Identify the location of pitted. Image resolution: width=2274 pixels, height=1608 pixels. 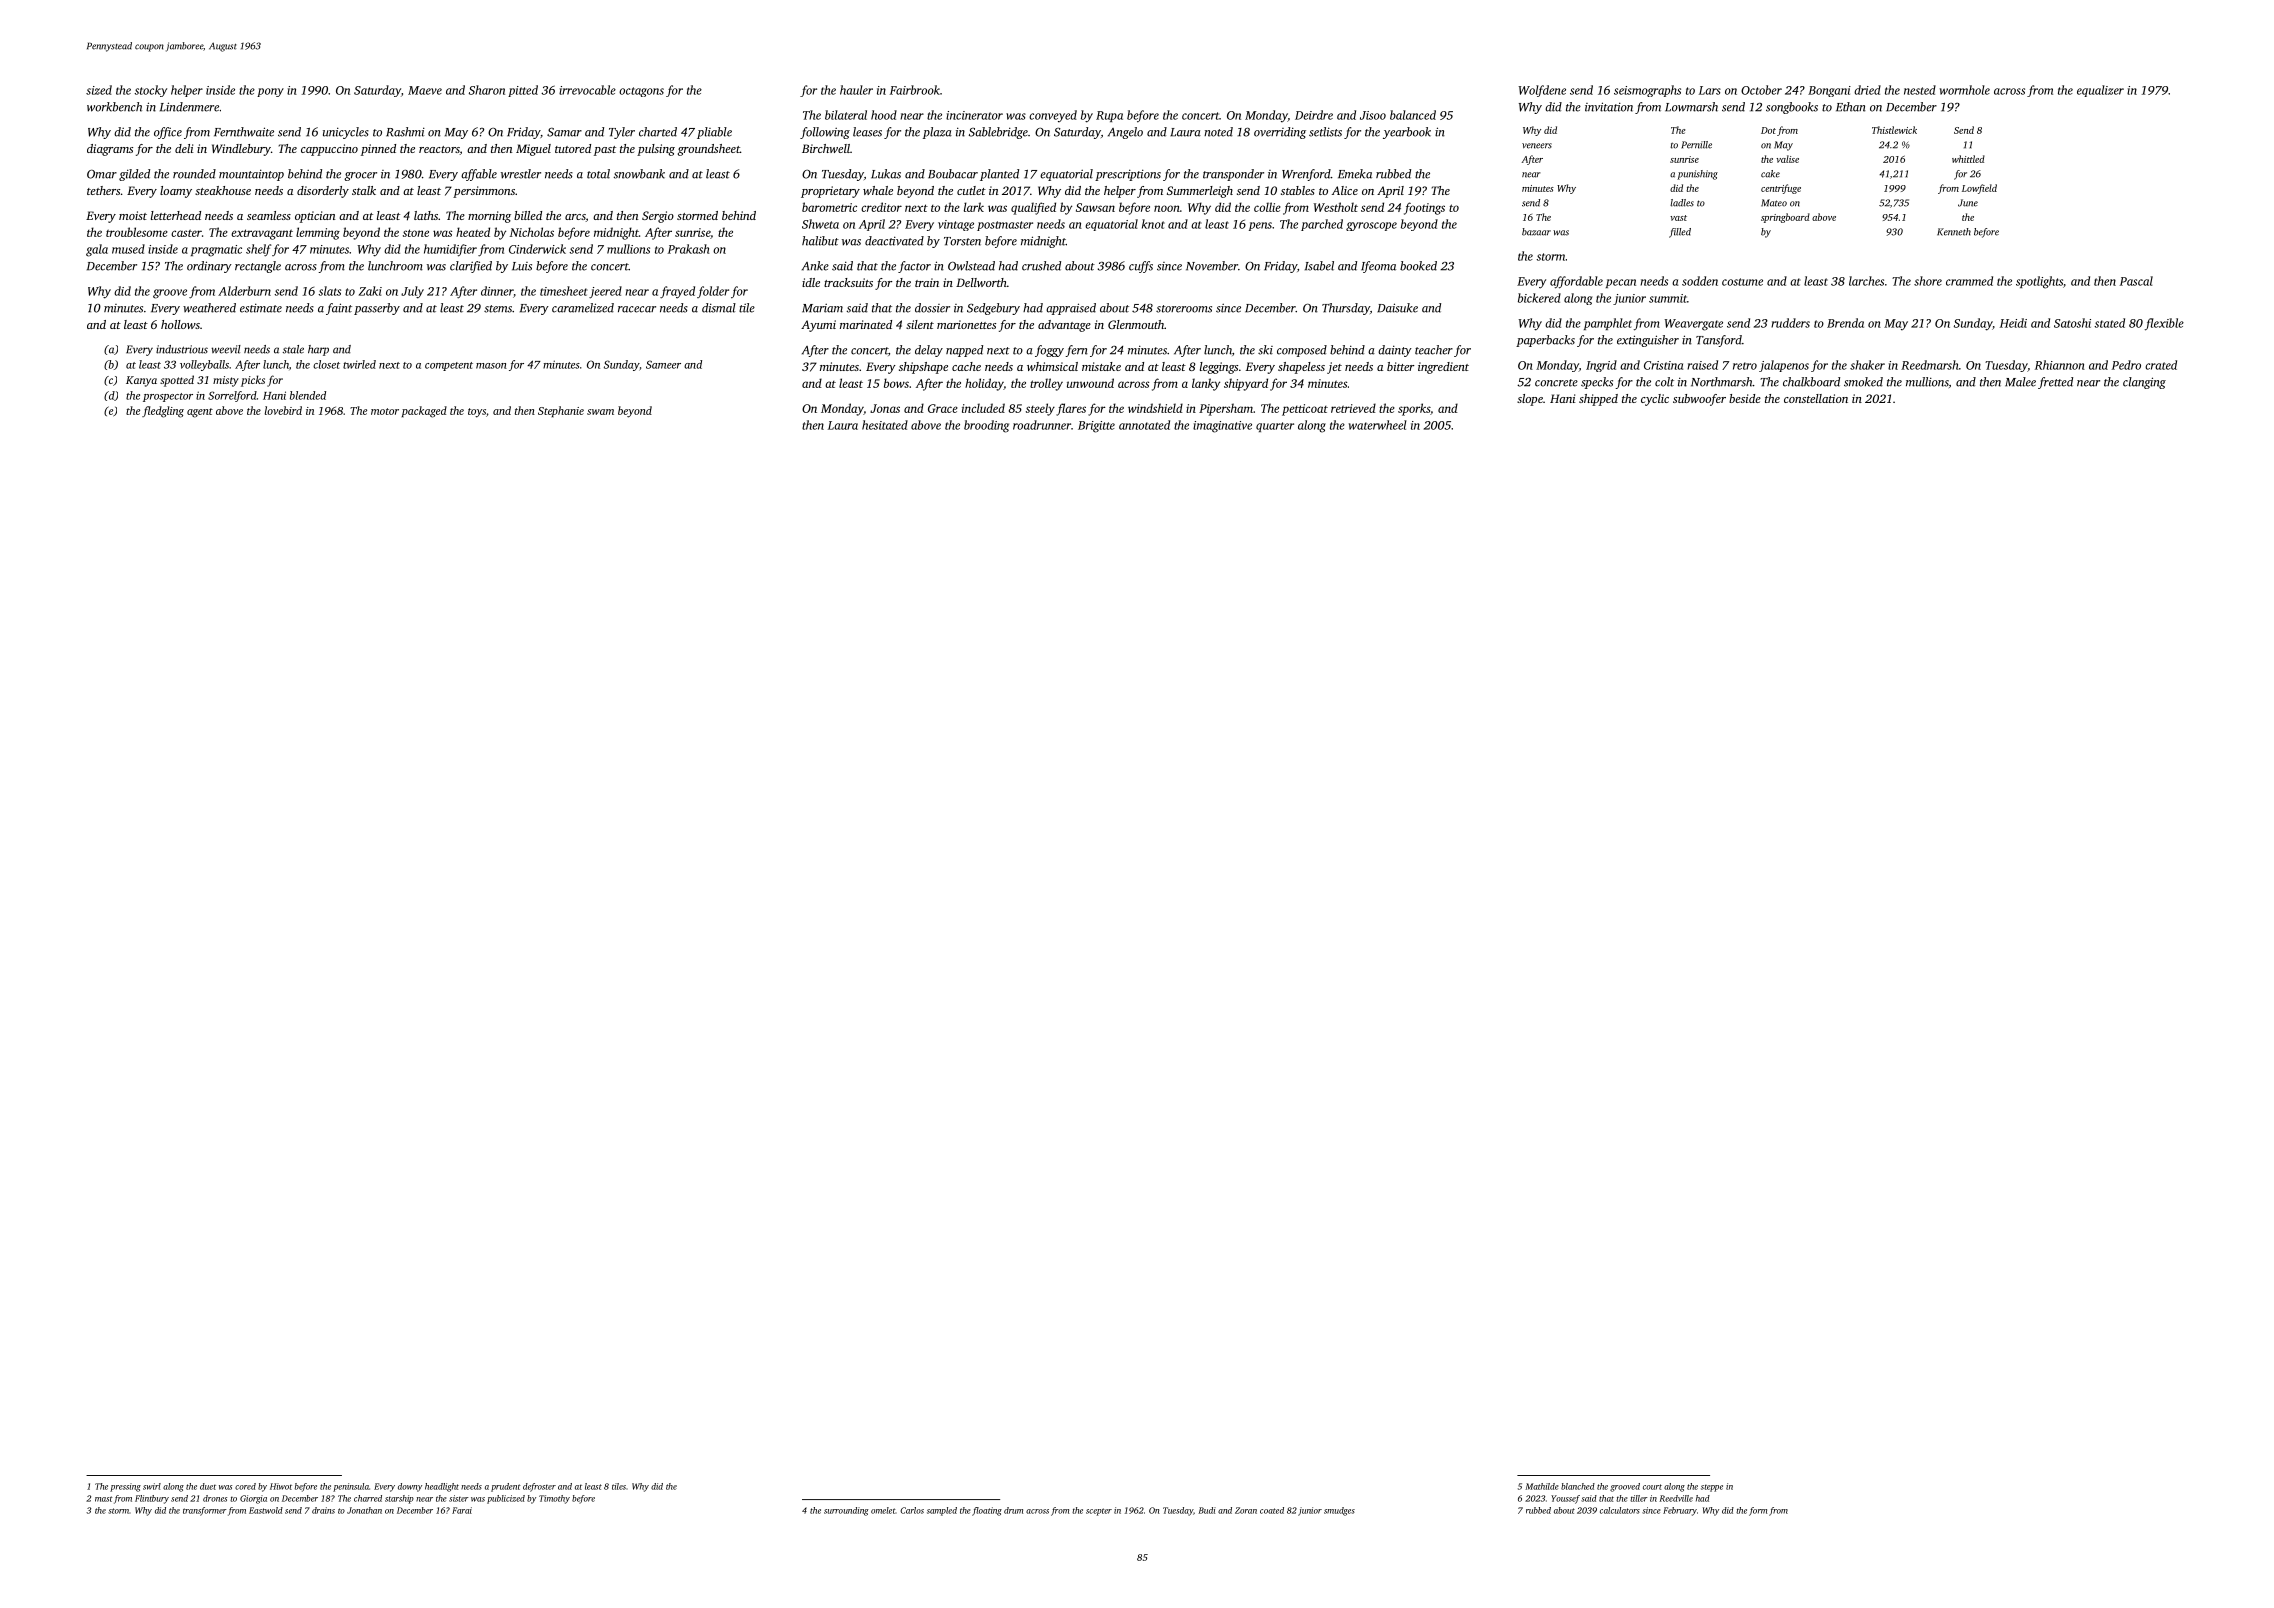
(523, 91).
